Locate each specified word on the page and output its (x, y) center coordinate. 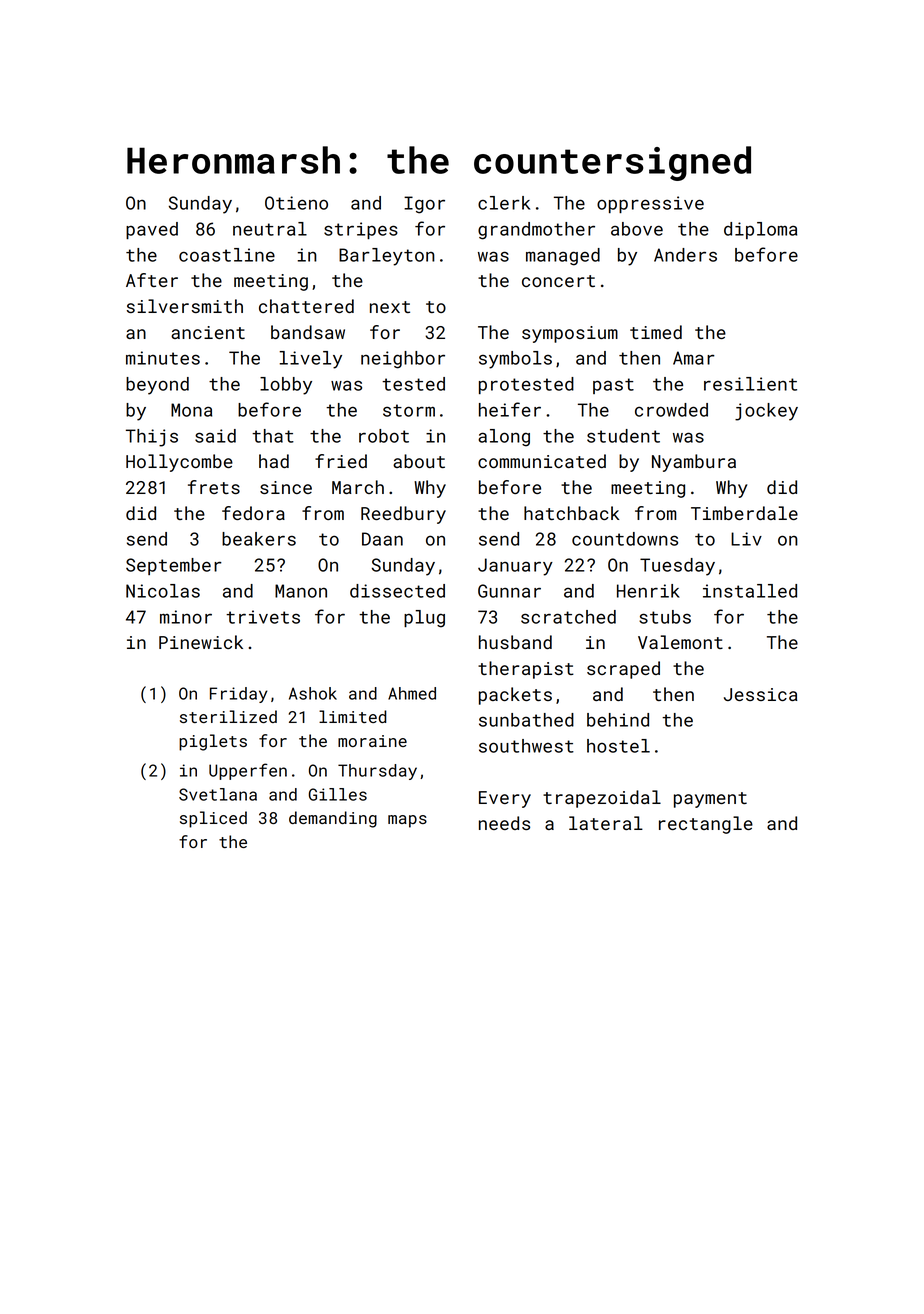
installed (750, 591)
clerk (504, 203)
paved (152, 230)
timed (656, 332)
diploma (760, 230)
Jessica (760, 694)
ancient (208, 332)
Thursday (377, 772)
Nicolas (163, 591)
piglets (213, 742)
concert (558, 281)
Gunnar (509, 591)
